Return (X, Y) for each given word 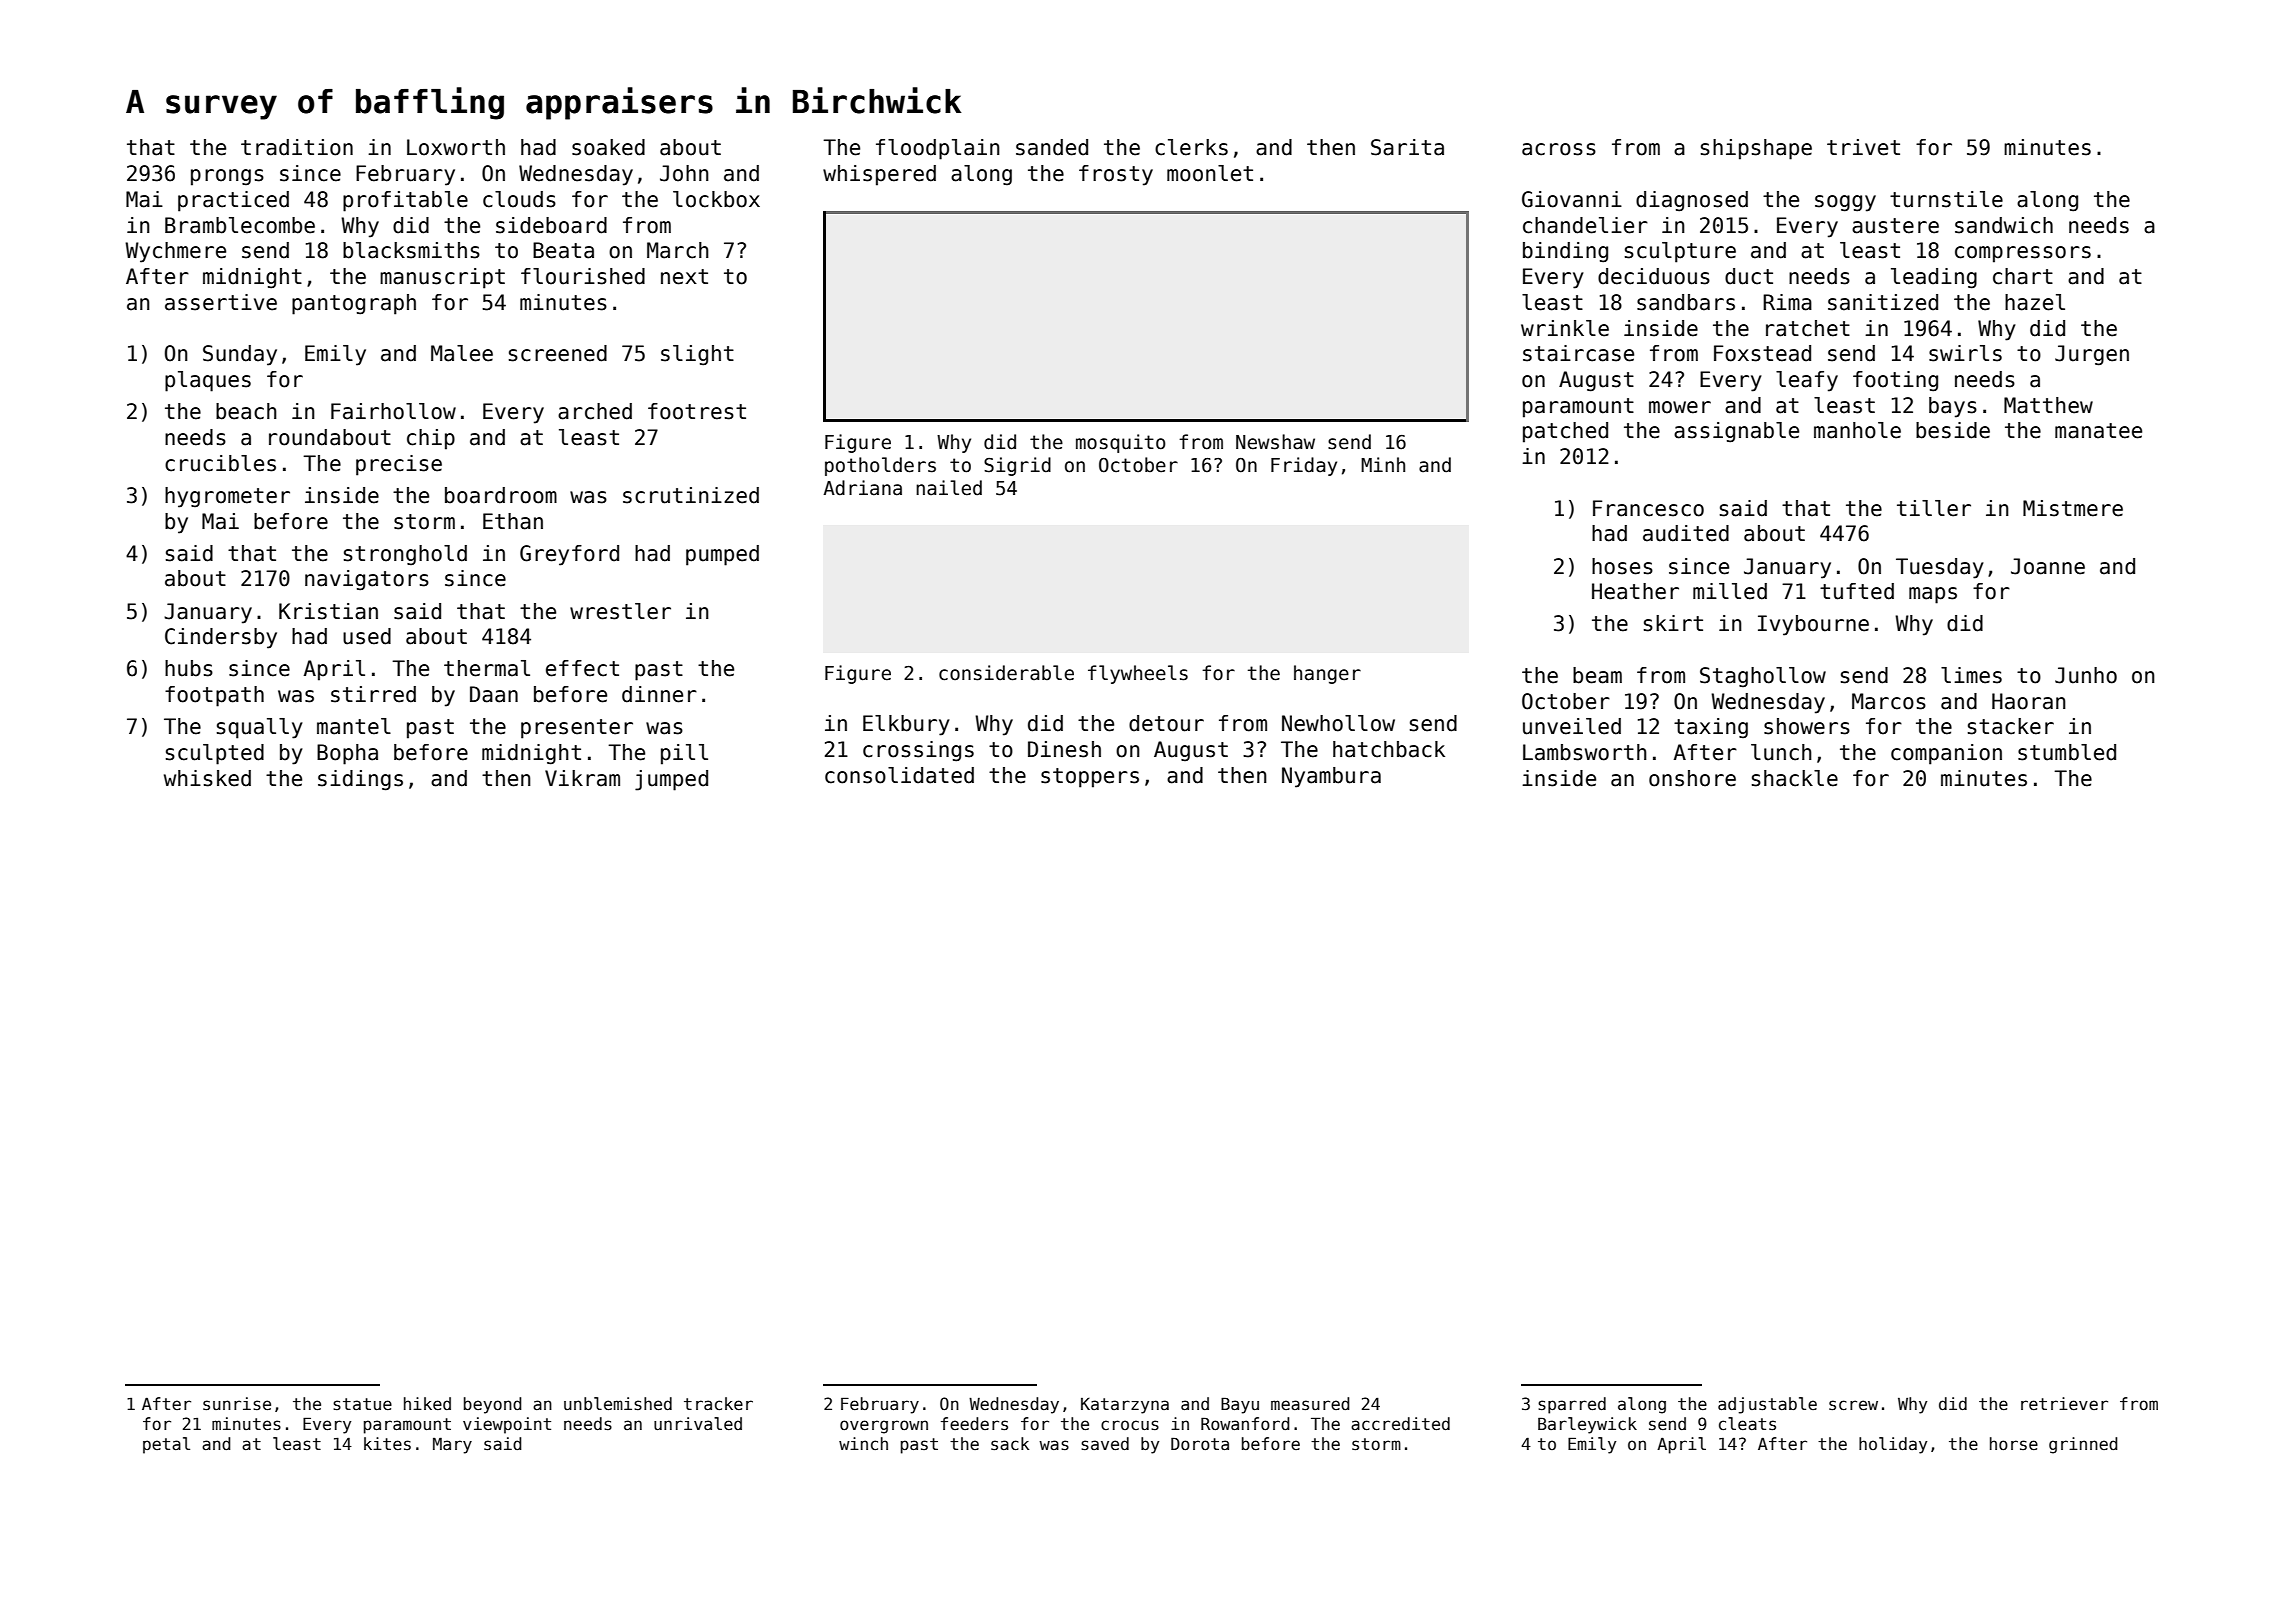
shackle (1795, 778)
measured (1310, 1404)
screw (1853, 1405)
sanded (1052, 147)
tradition (297, 147)
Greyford (569, 555)
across (1559, 149)
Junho (2086, 675)
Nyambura (1331, 777)
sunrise (237, 1404)
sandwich (2004, 225)
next (684, 277)
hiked (427, 1404)
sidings (360, 780)
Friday (1304, 466)
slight (697, 355)
